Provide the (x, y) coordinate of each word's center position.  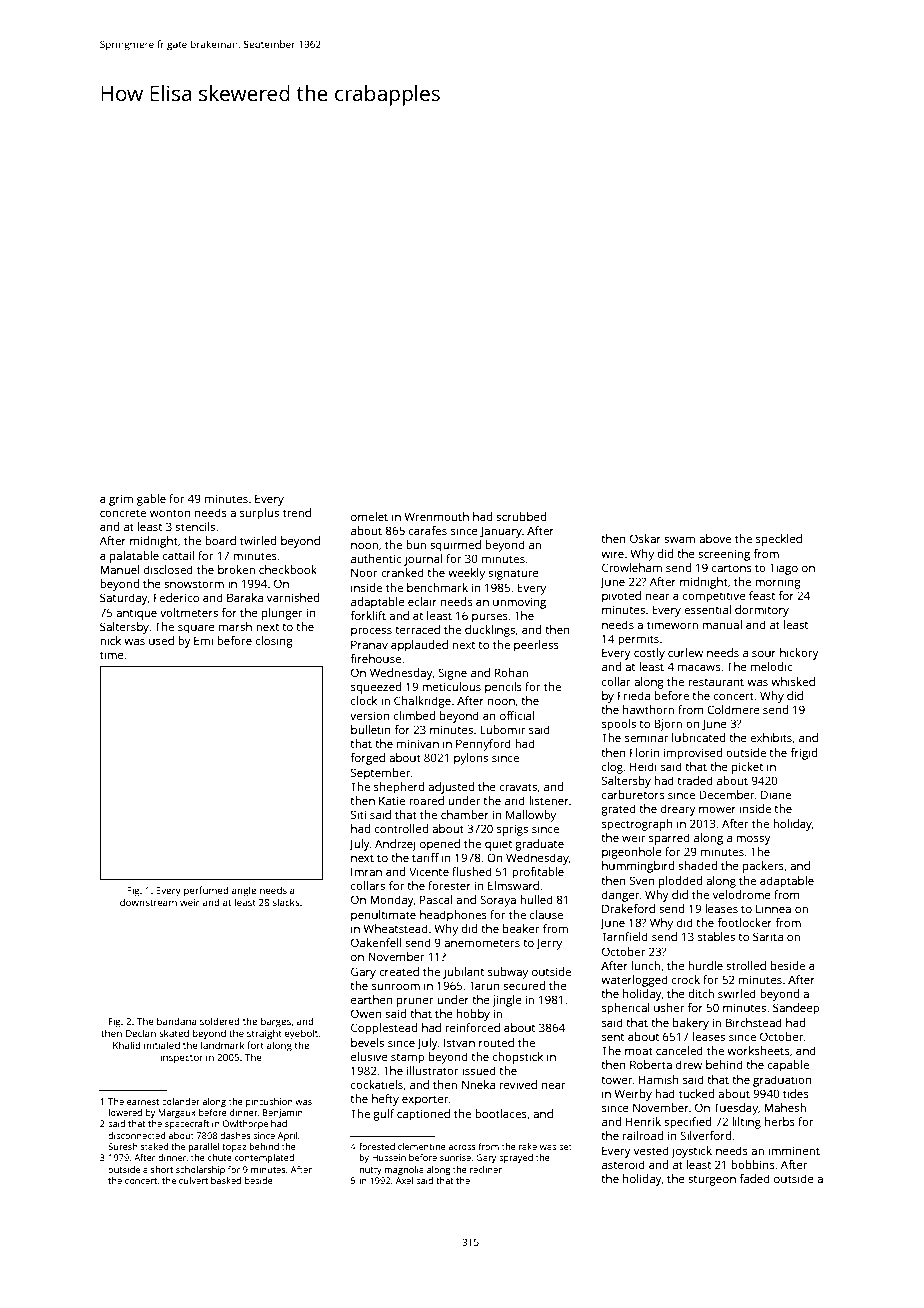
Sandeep (796, 1009)
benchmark (437, 587)
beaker (521, 928)
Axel (404, 1180)
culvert (193, 1180)
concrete (123, 513)
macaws (699, 667)
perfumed (206, 891)
